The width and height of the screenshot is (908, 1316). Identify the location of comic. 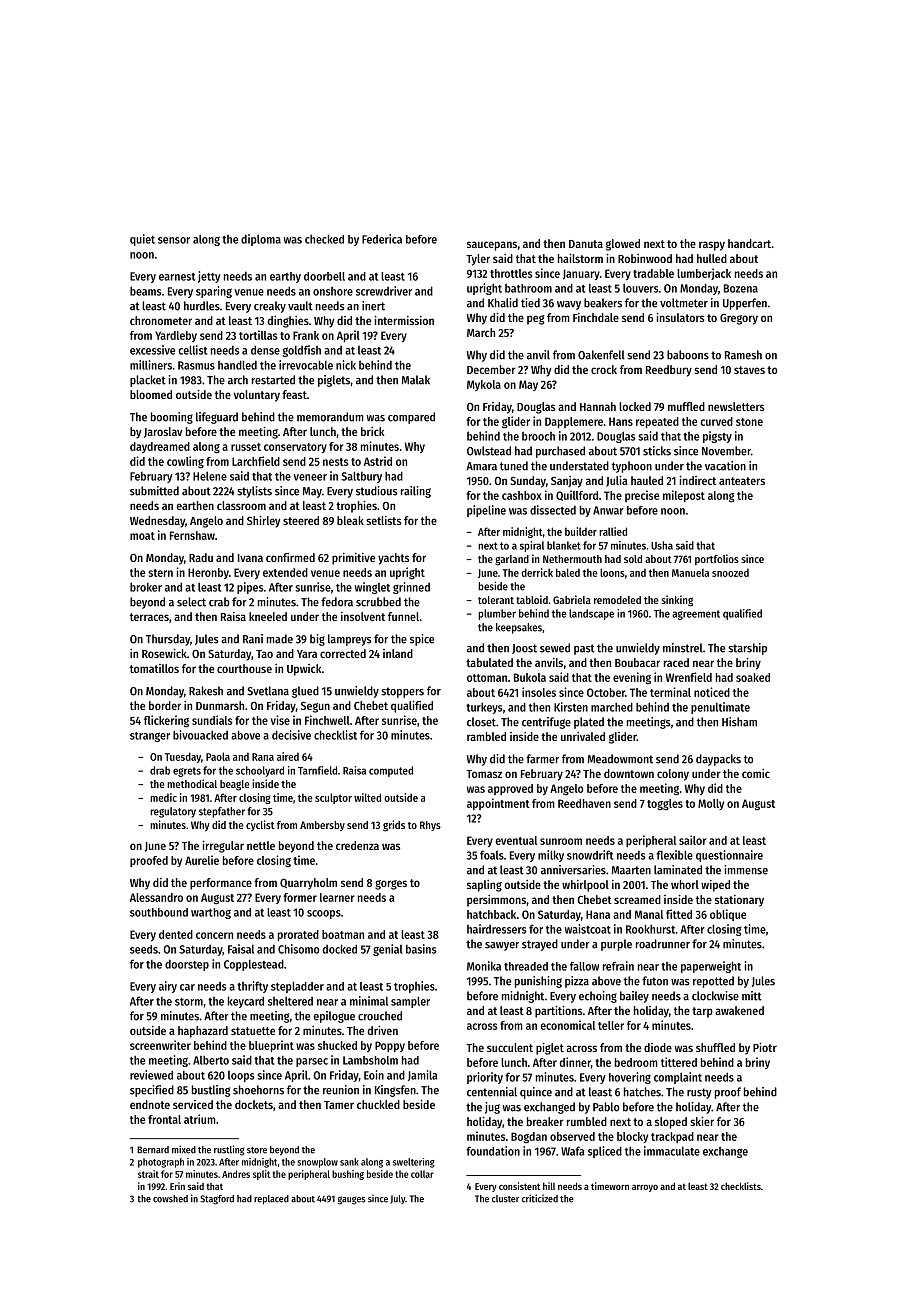
(756, 773).
